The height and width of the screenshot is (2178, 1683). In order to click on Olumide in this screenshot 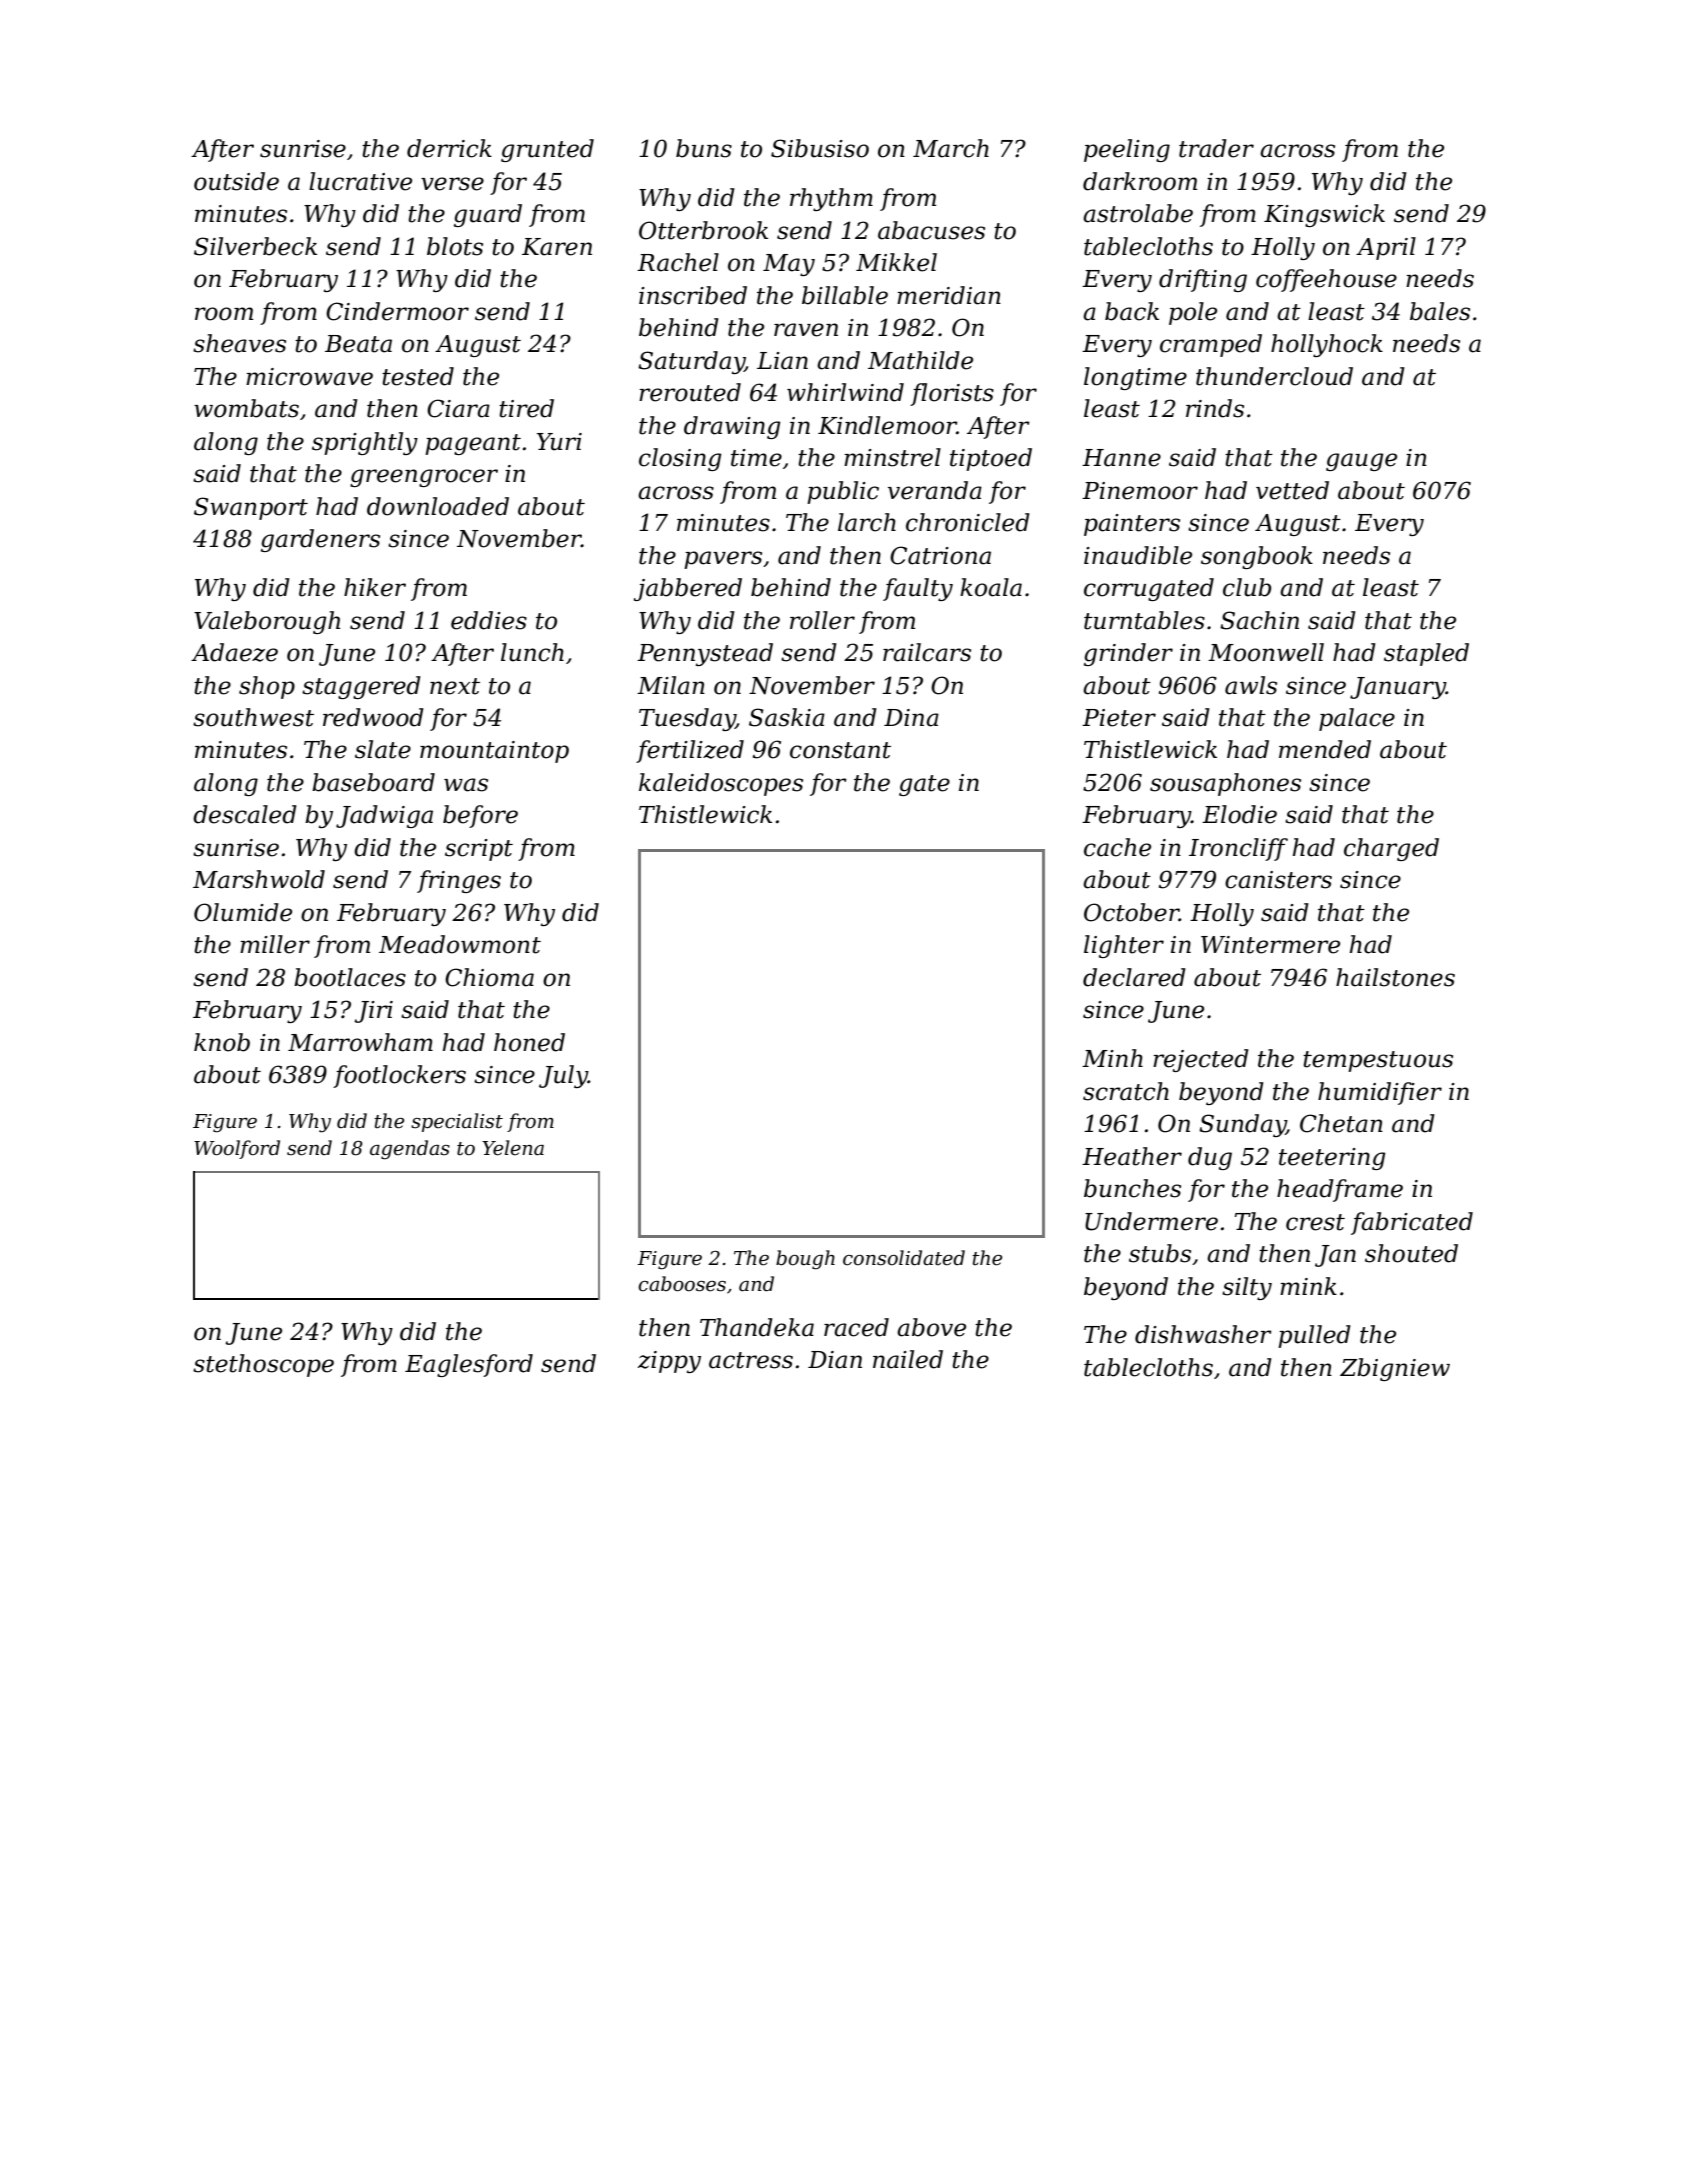, I will do `click(243, 912)`.
